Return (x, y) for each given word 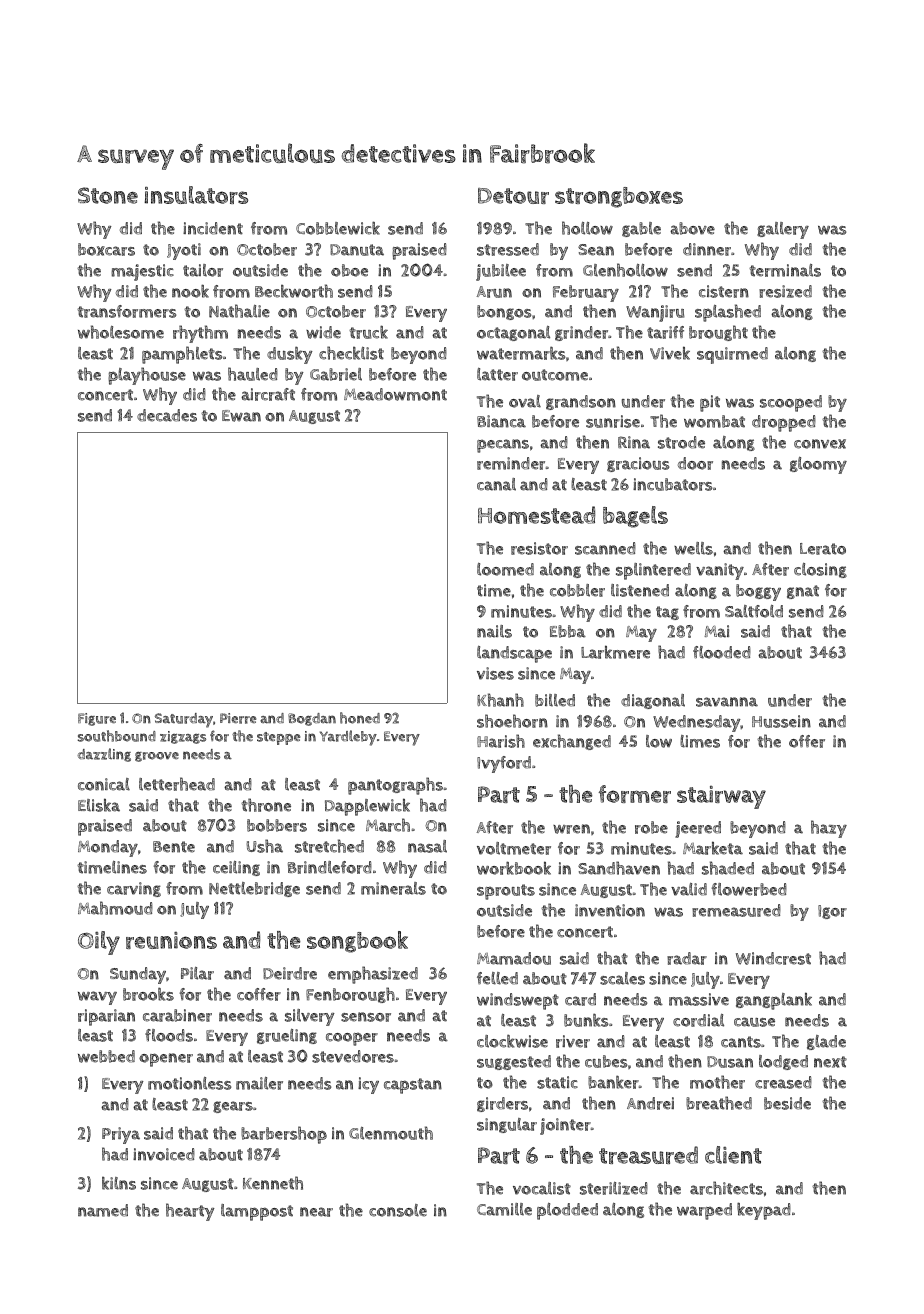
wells (693, 548)
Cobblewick (338, 228)
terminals (785, 270)
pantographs (395, 786)
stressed (508, 249)
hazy (829, 829)
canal (496, 484)
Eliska (99, 805)
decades (167, 415)
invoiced (164, 1154)
